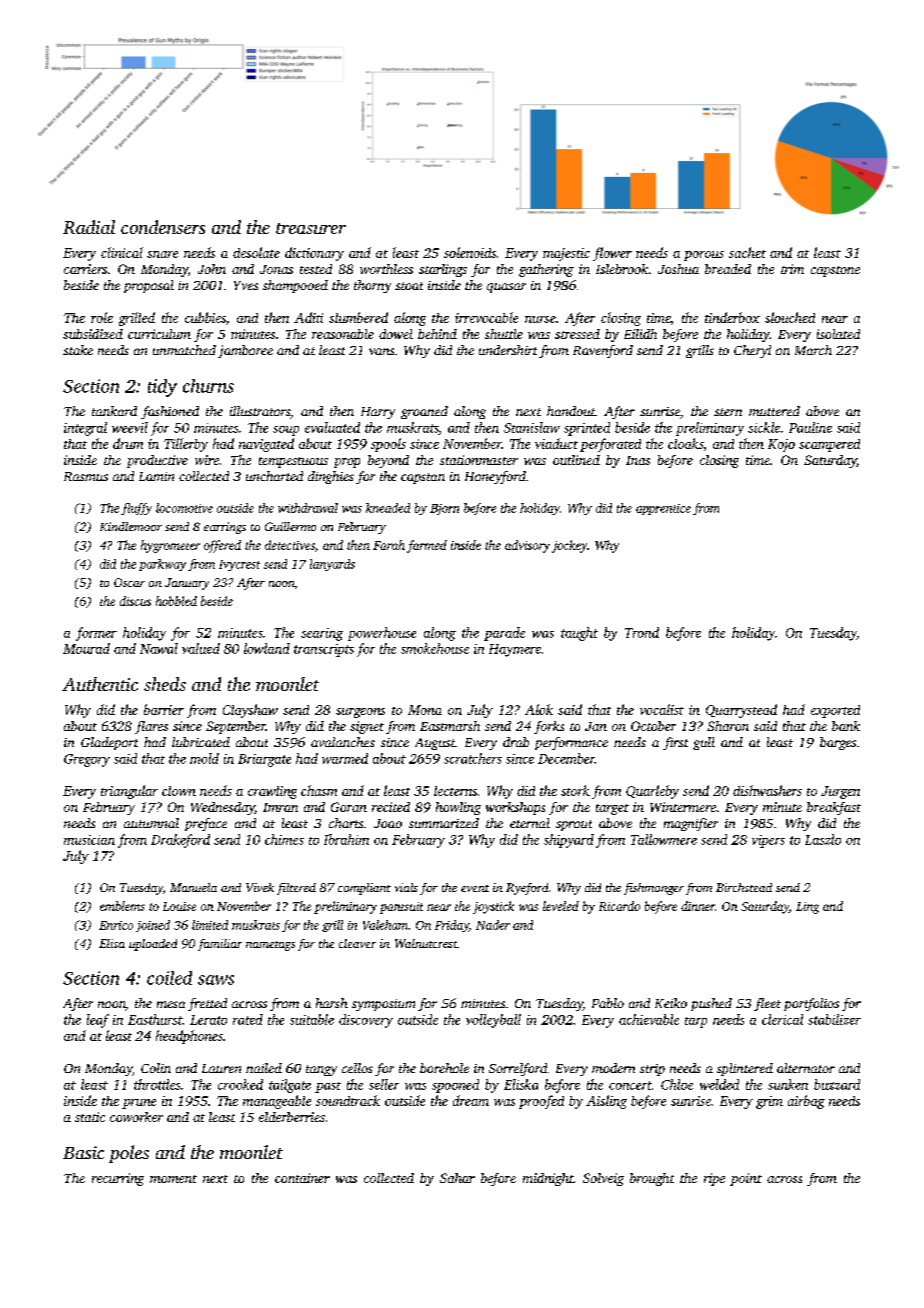 The width and height of the page is (924, 1308). What do you see at coordinates (372, 286) in the page?
I see `thorny` at bounding box center [372, 286].
